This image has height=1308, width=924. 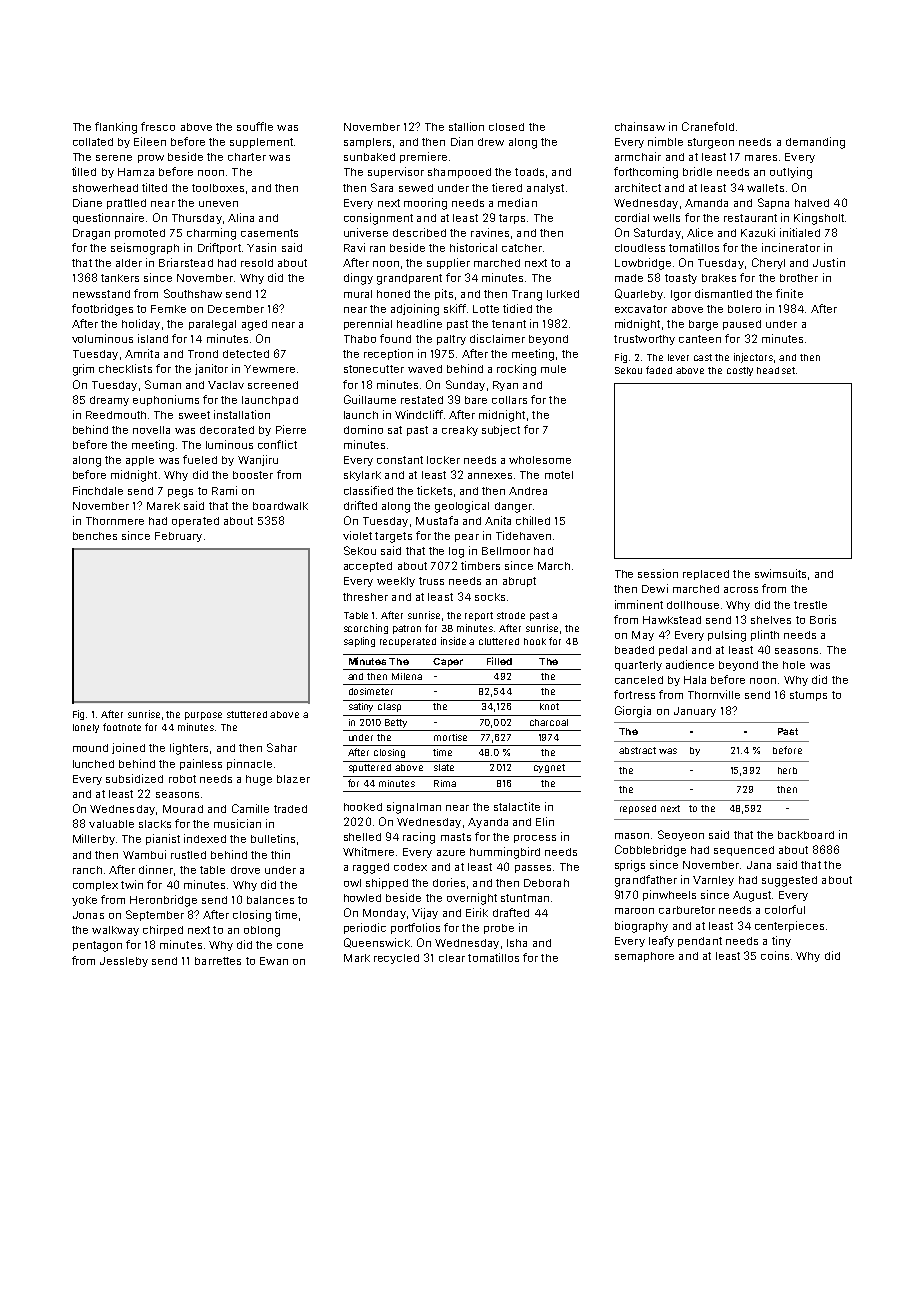 What do you see at coordinates (365, 597) in the image?
I see `thresher` at bounding box center [365, 597].
